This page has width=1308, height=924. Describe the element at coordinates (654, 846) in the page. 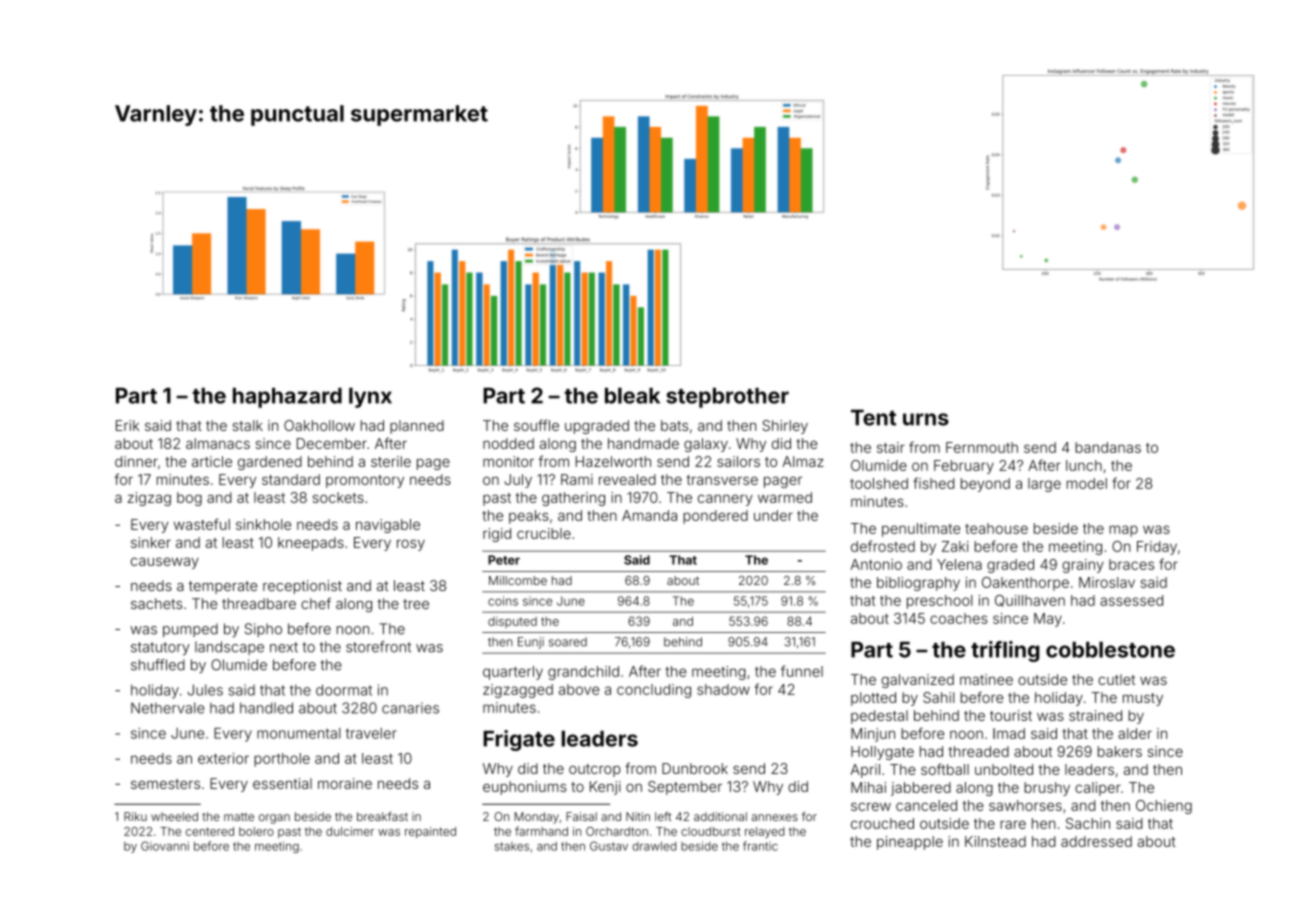

I see `drawled` at that location.
